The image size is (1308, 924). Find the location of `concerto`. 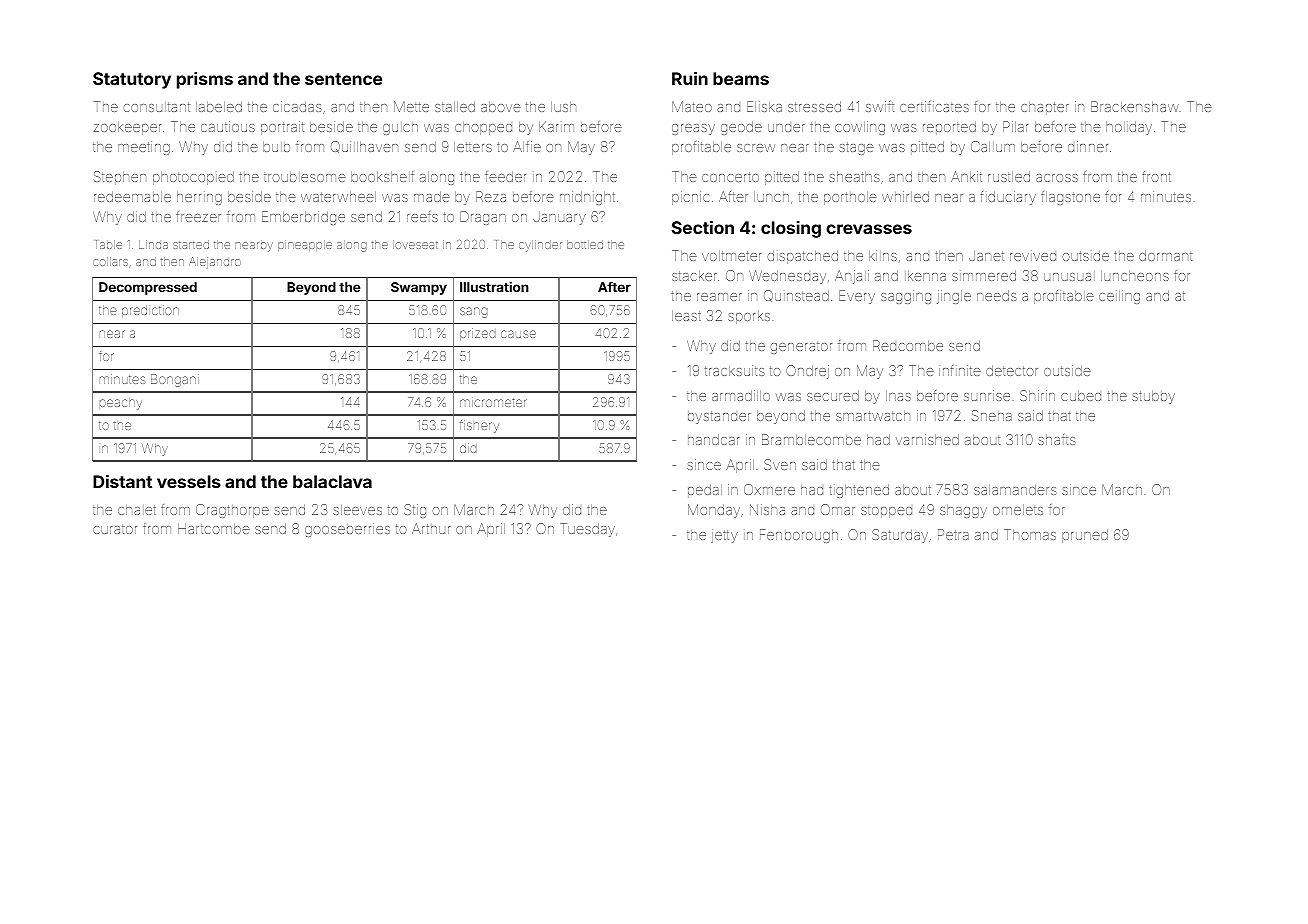

concerto is located at coordinates (730, 177).
